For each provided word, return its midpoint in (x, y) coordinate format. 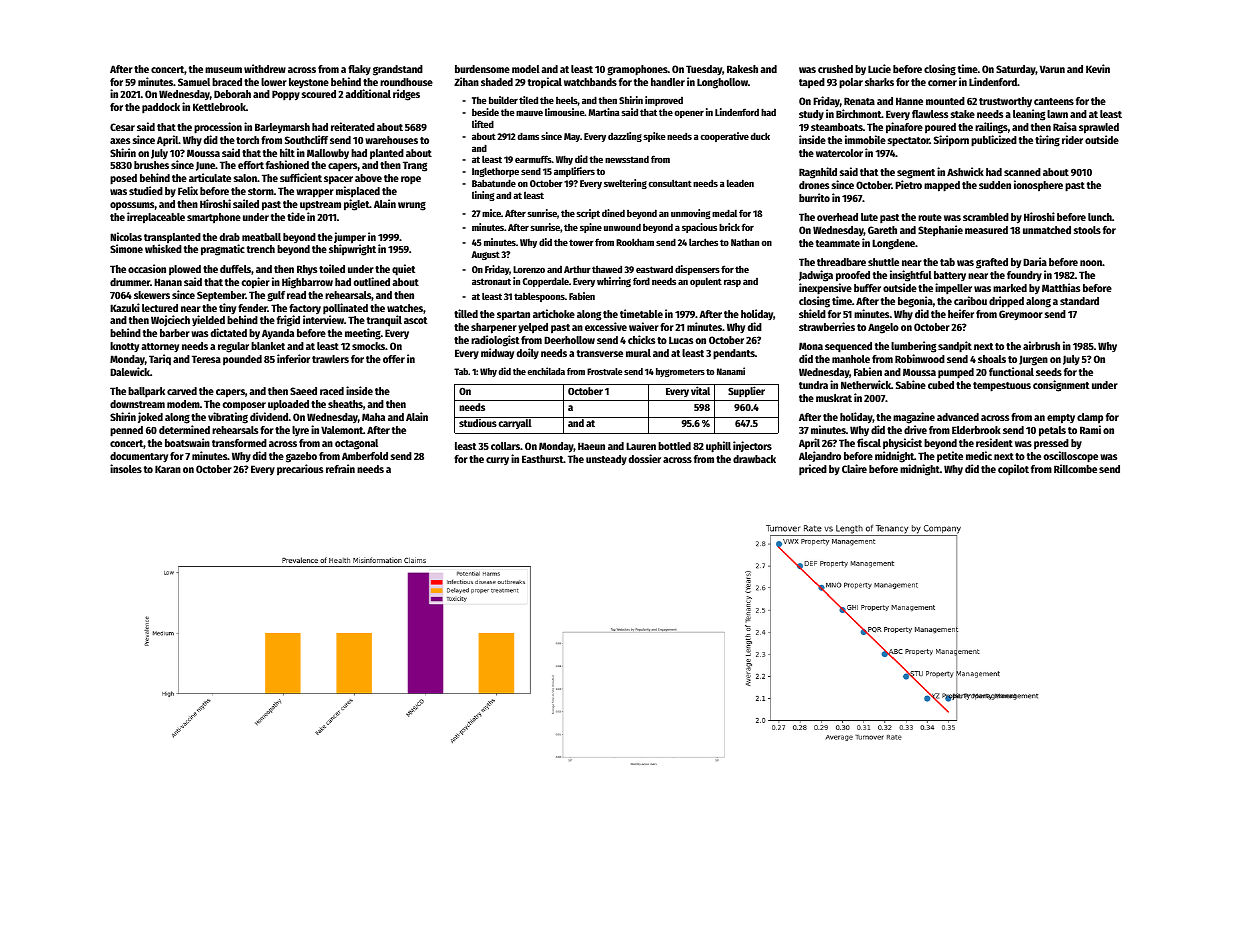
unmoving (691, 214)
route (930, 217)
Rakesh (742, 69)
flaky (359, 70)
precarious (300, 470)
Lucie (879, 68)
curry (497, 461)
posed (123, 179)
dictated (229, 332)
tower (581, 242)
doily (528, 354)
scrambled (986, 217)
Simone (126, 248)
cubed (941, 385)
